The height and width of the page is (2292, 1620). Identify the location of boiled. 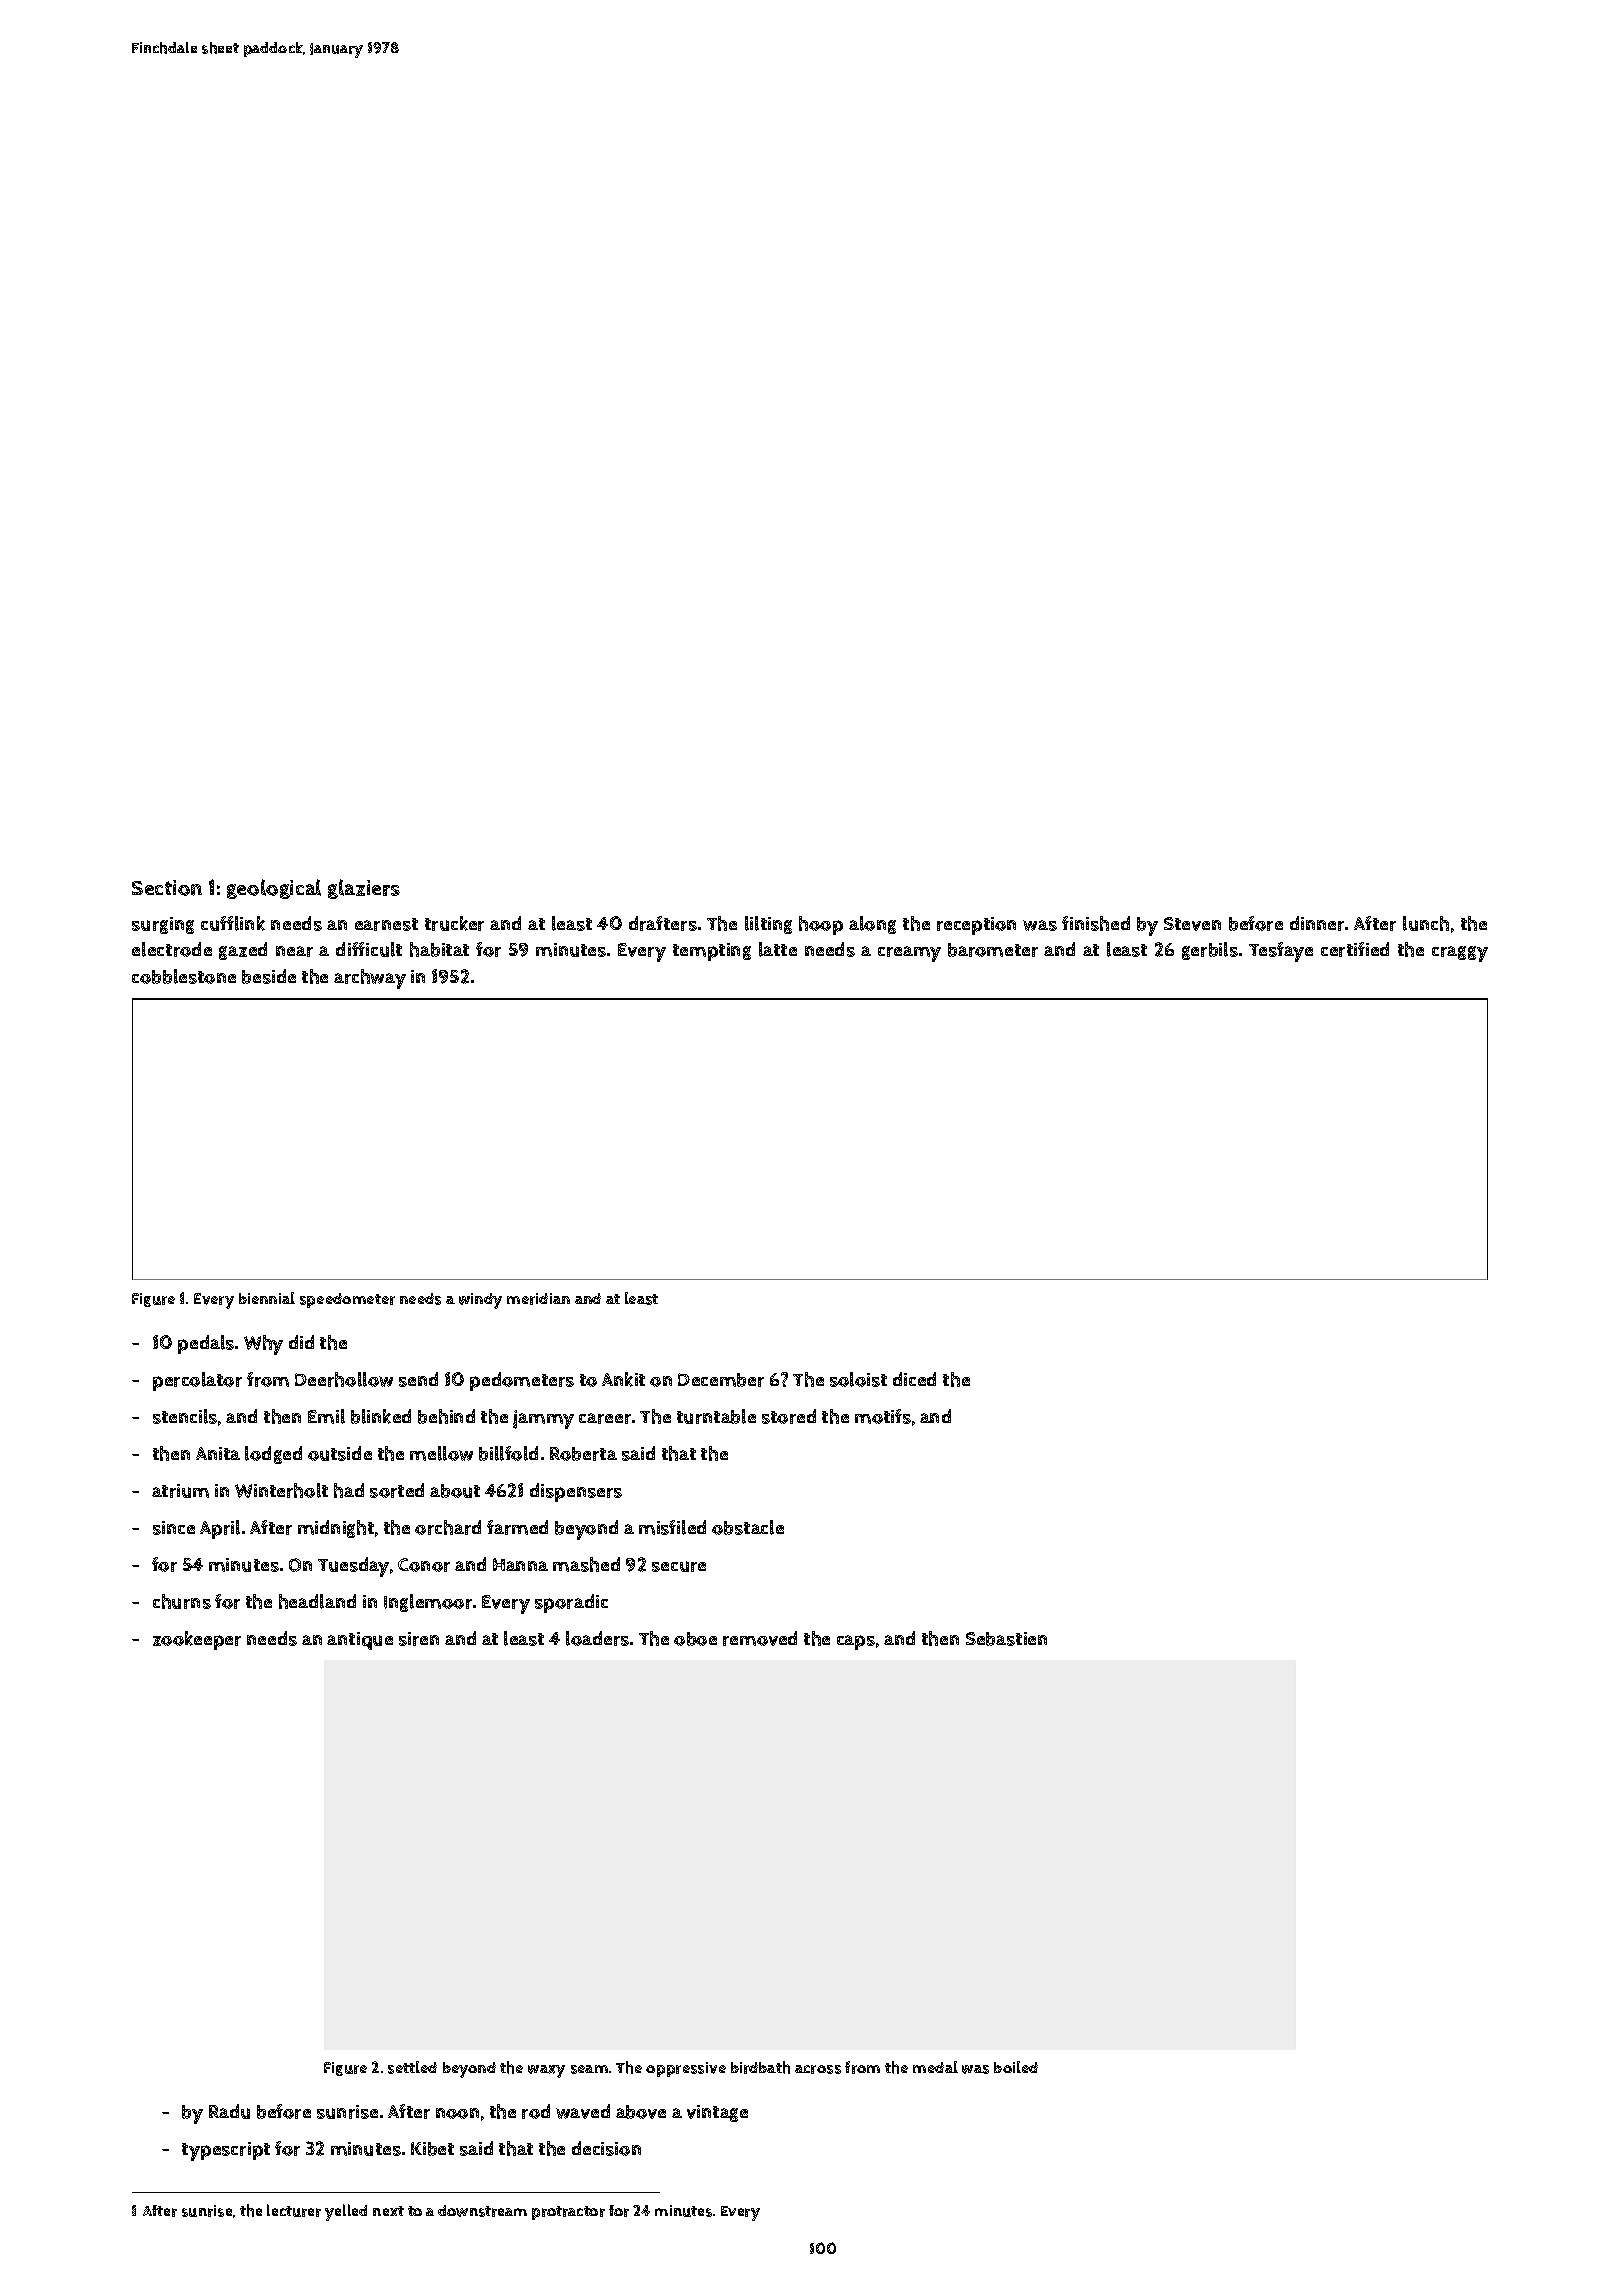
(1016, 2067).
